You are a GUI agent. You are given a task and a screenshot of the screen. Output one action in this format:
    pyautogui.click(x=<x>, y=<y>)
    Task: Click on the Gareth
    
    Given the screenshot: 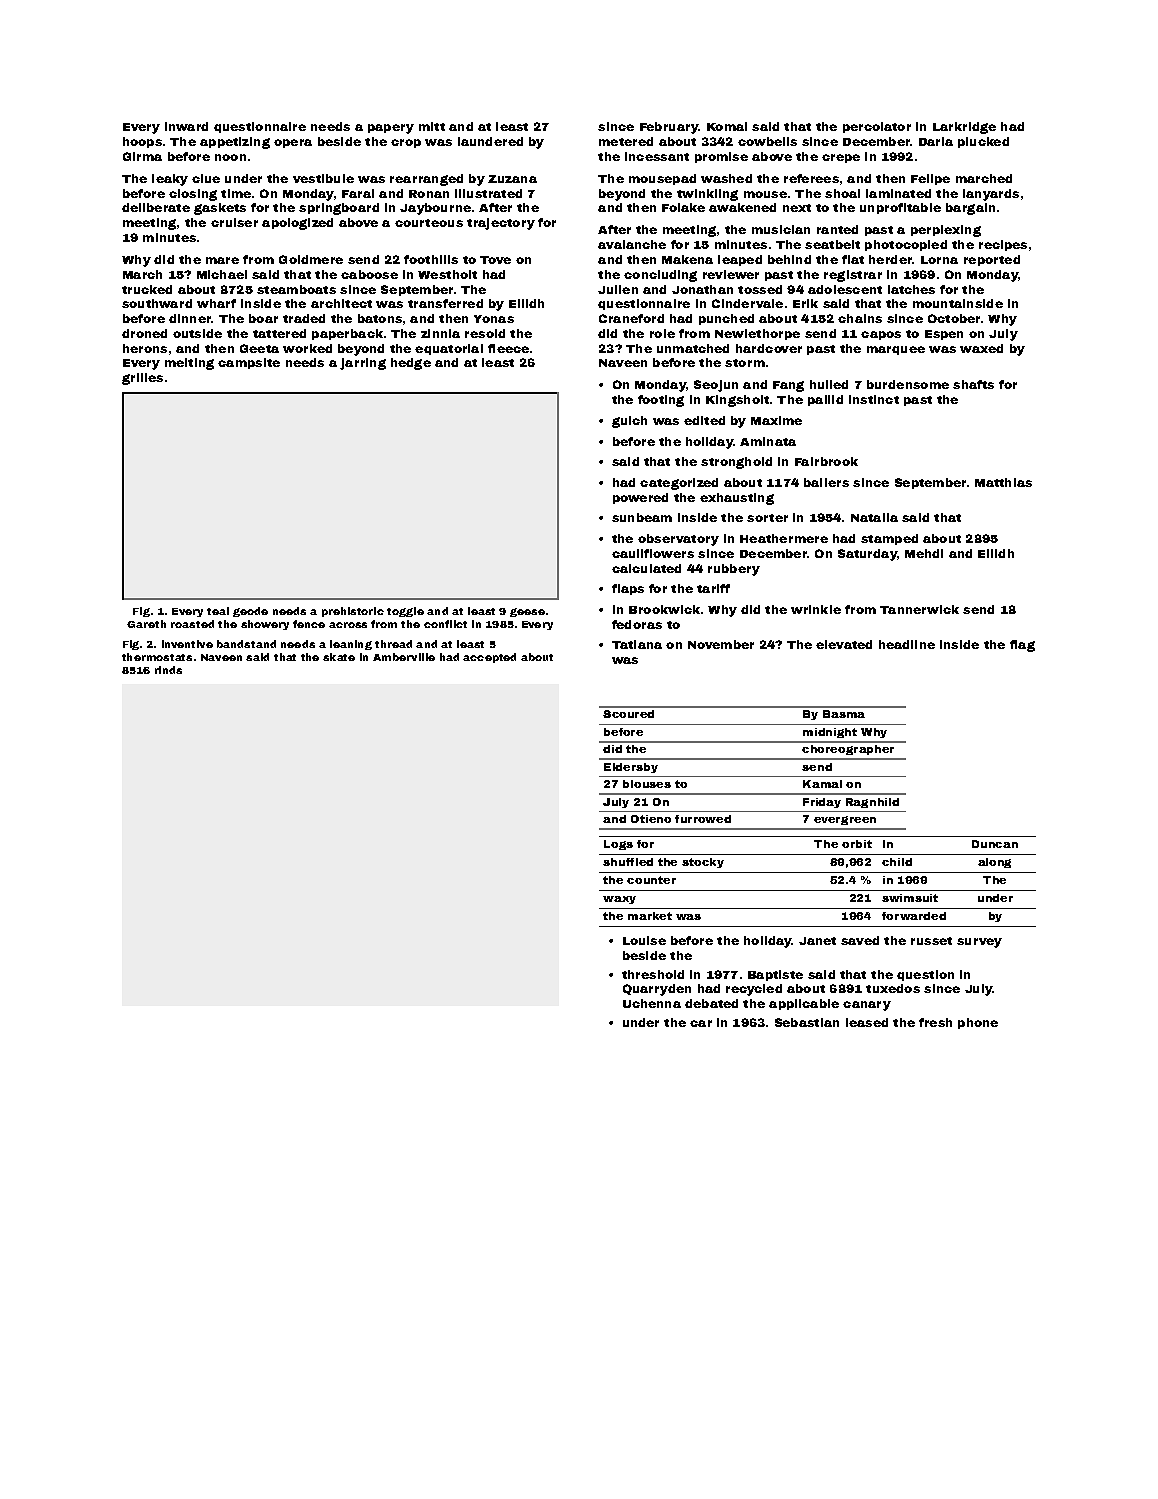 What is the action you would take?
    pyautogui.click(x=146, y=624)
